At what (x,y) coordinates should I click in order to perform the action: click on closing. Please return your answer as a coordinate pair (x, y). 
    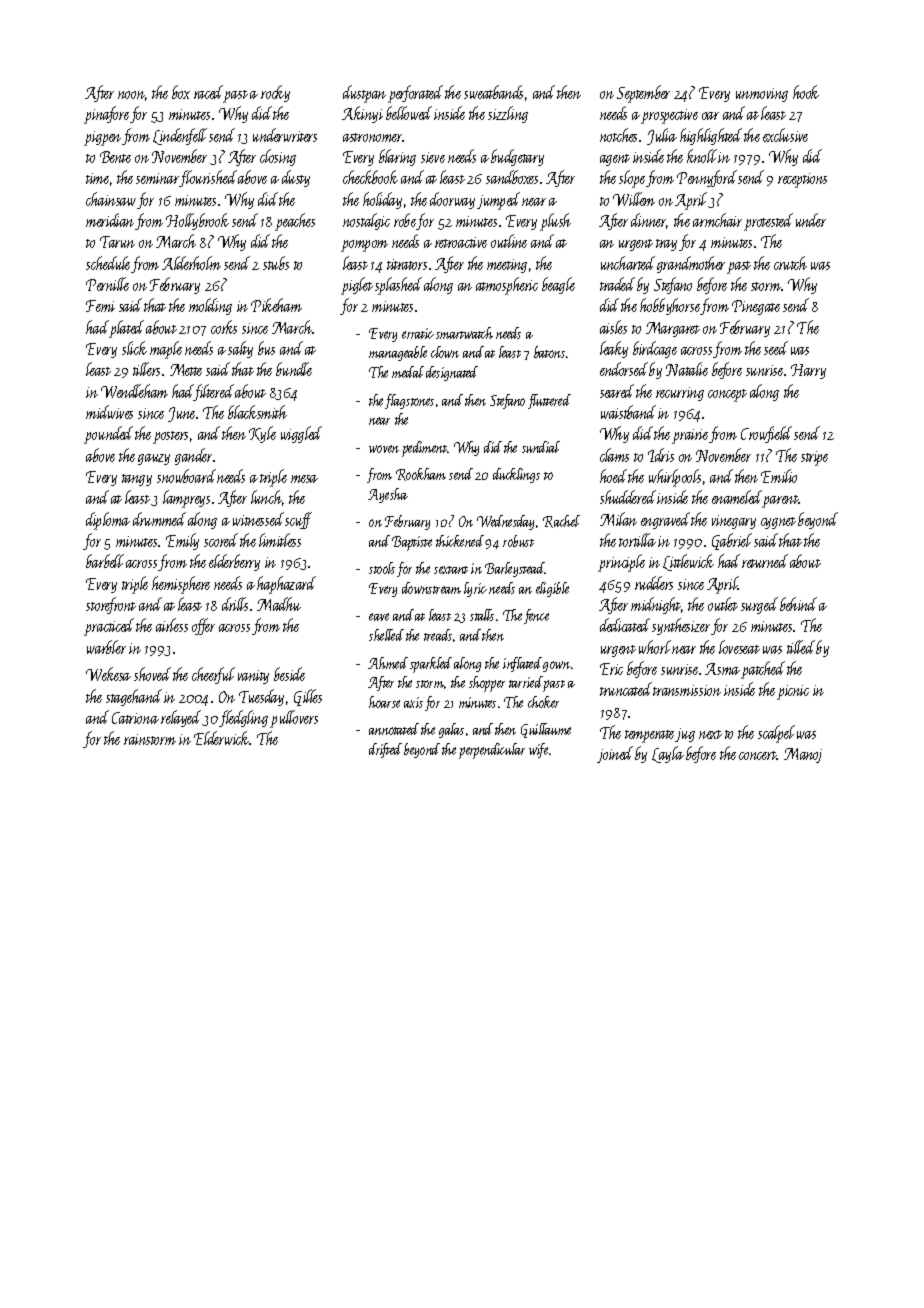
    Looking at the image, I should click on (278, 157).
